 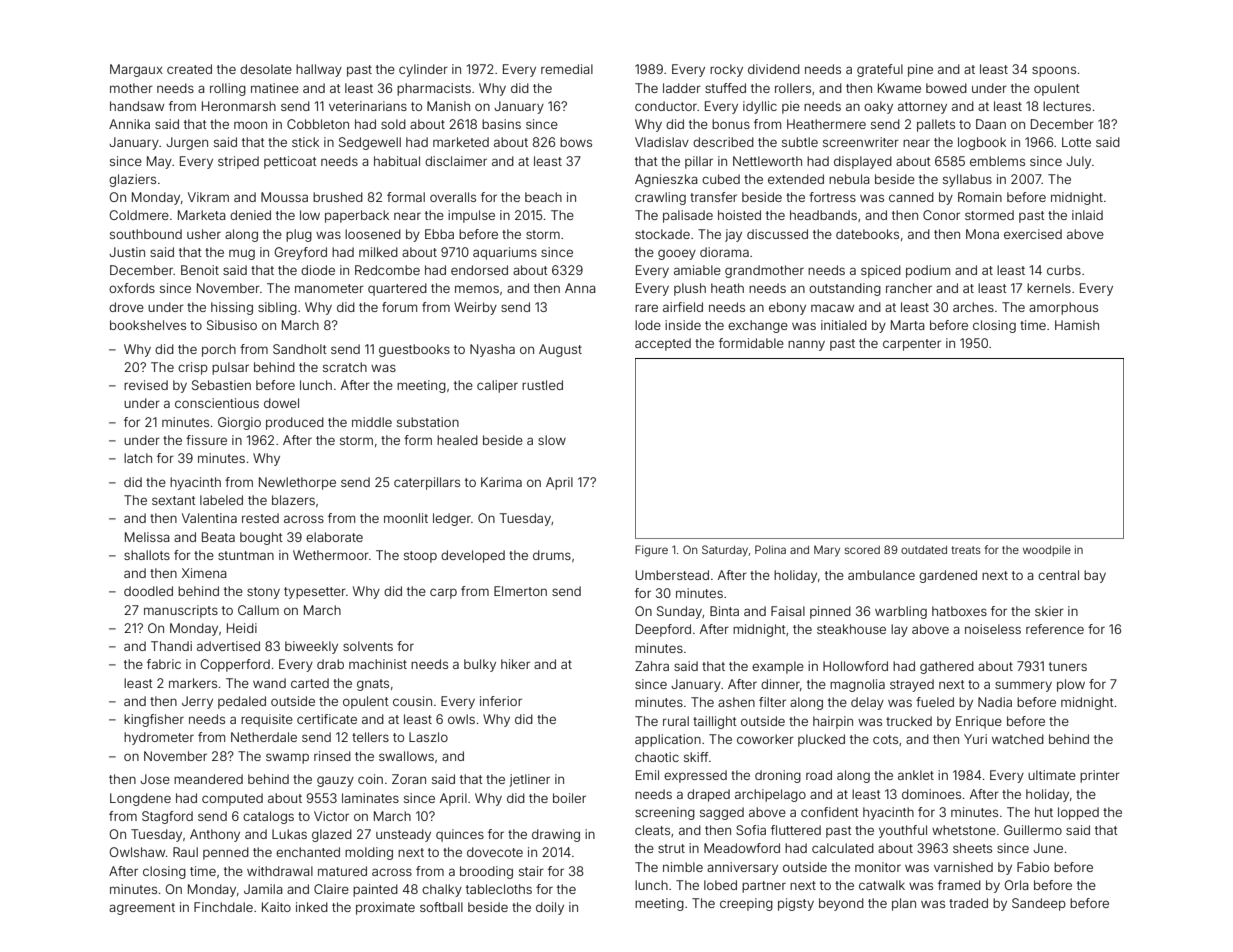 I want to click on glaziers, so click(x=132, y=180).
